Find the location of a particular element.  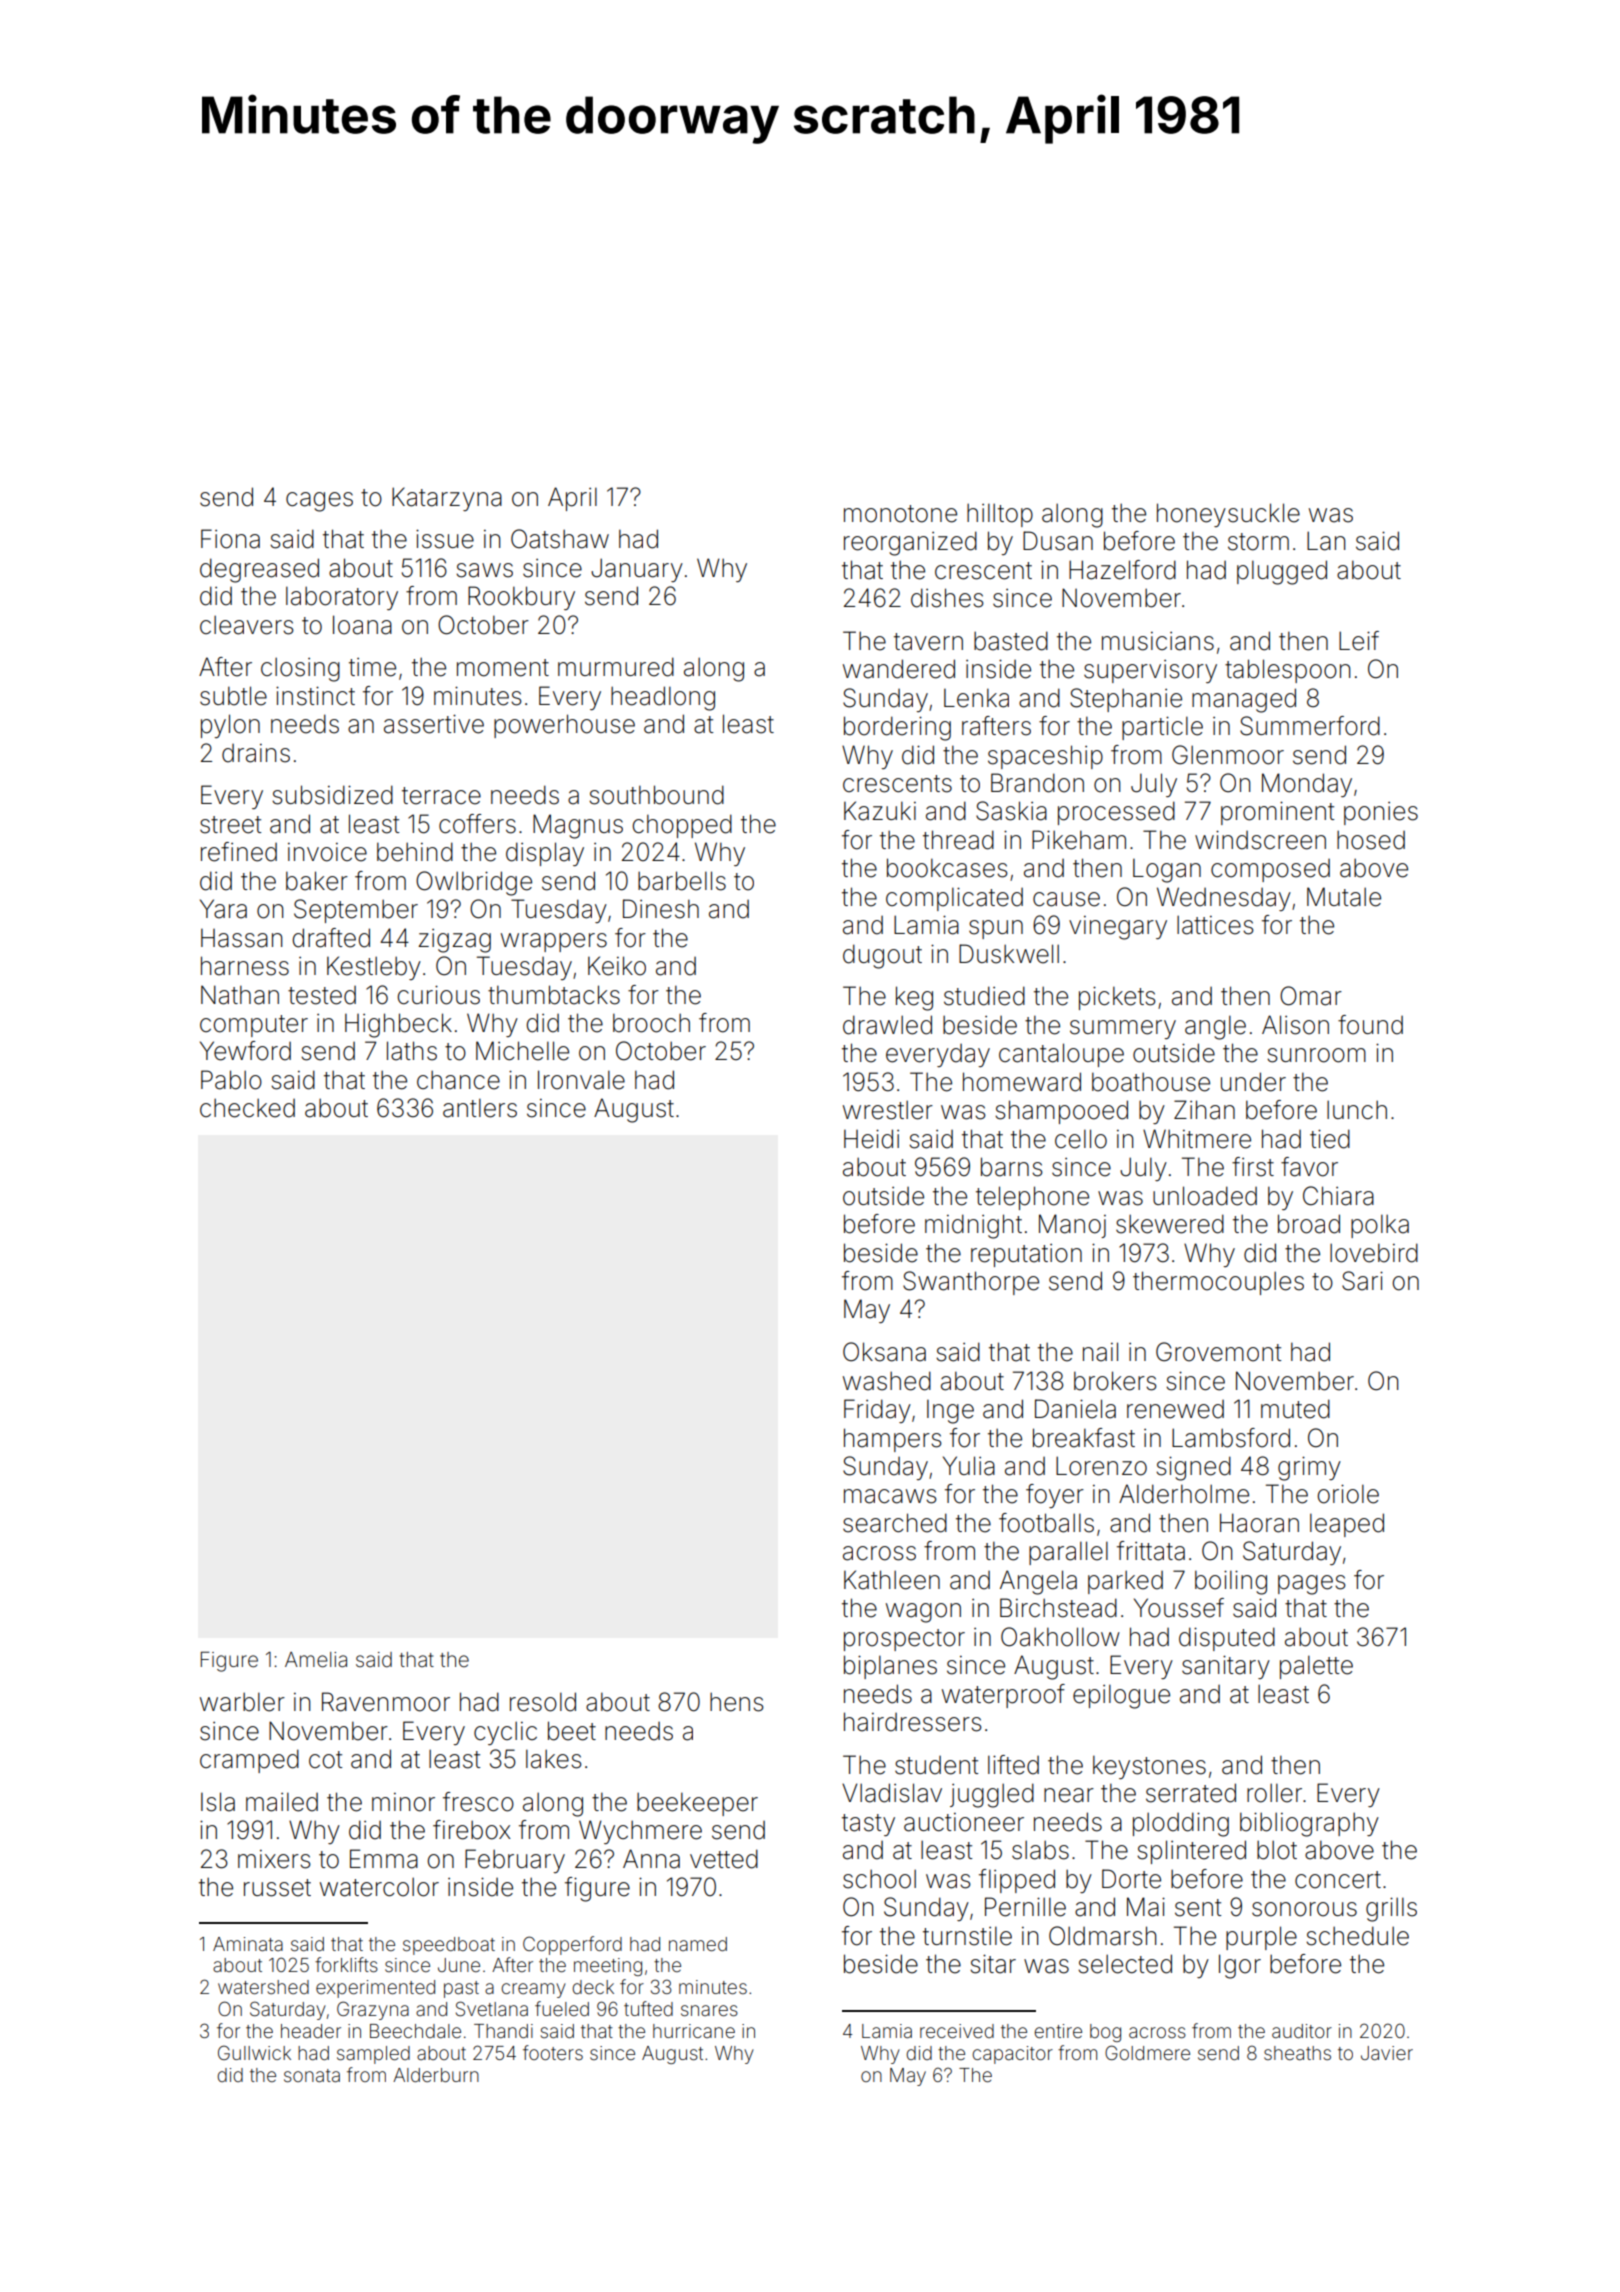

moment is located at coordinates (503, 668).
